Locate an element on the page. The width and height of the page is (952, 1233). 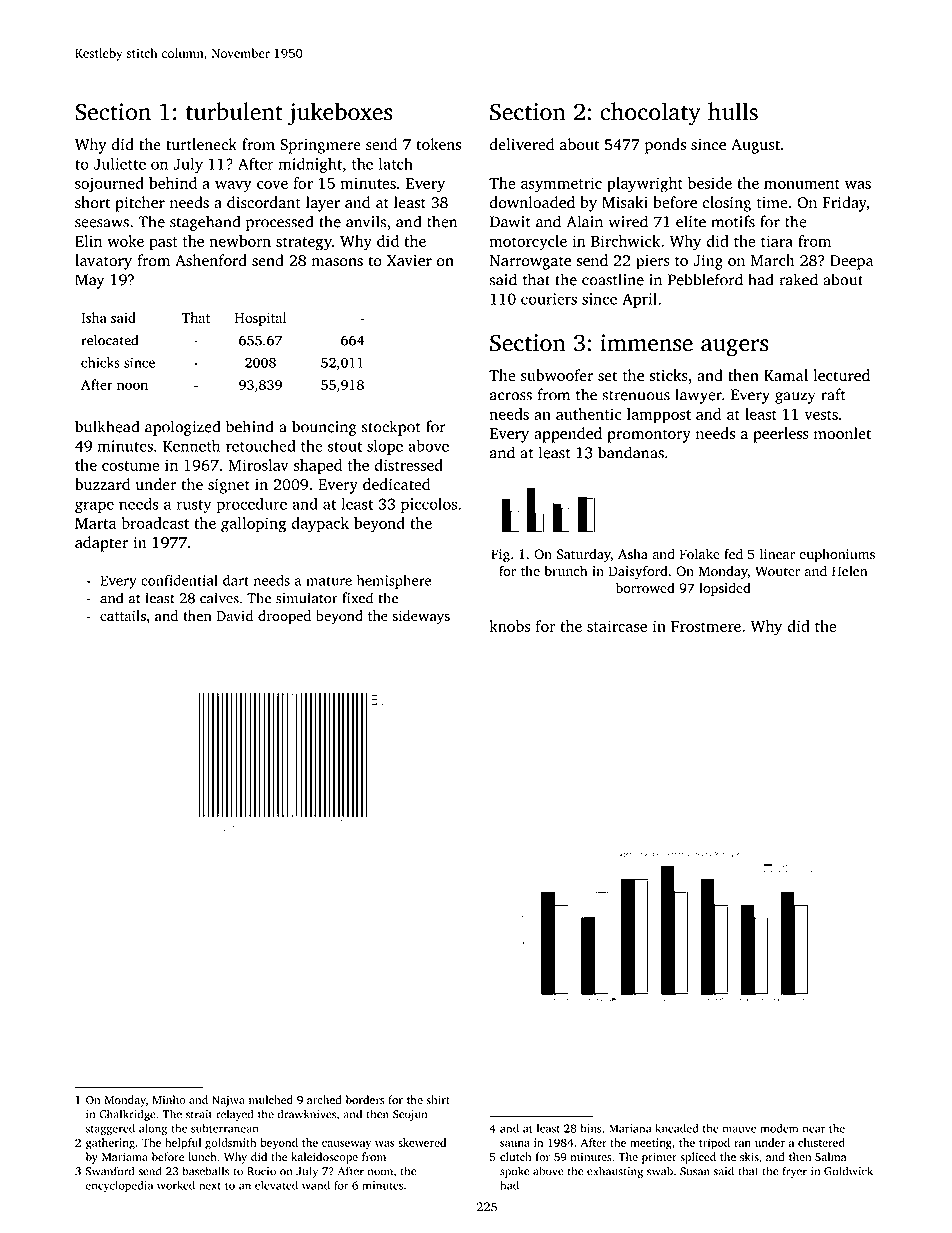
Juliette is located at coordinates (120, 164).
